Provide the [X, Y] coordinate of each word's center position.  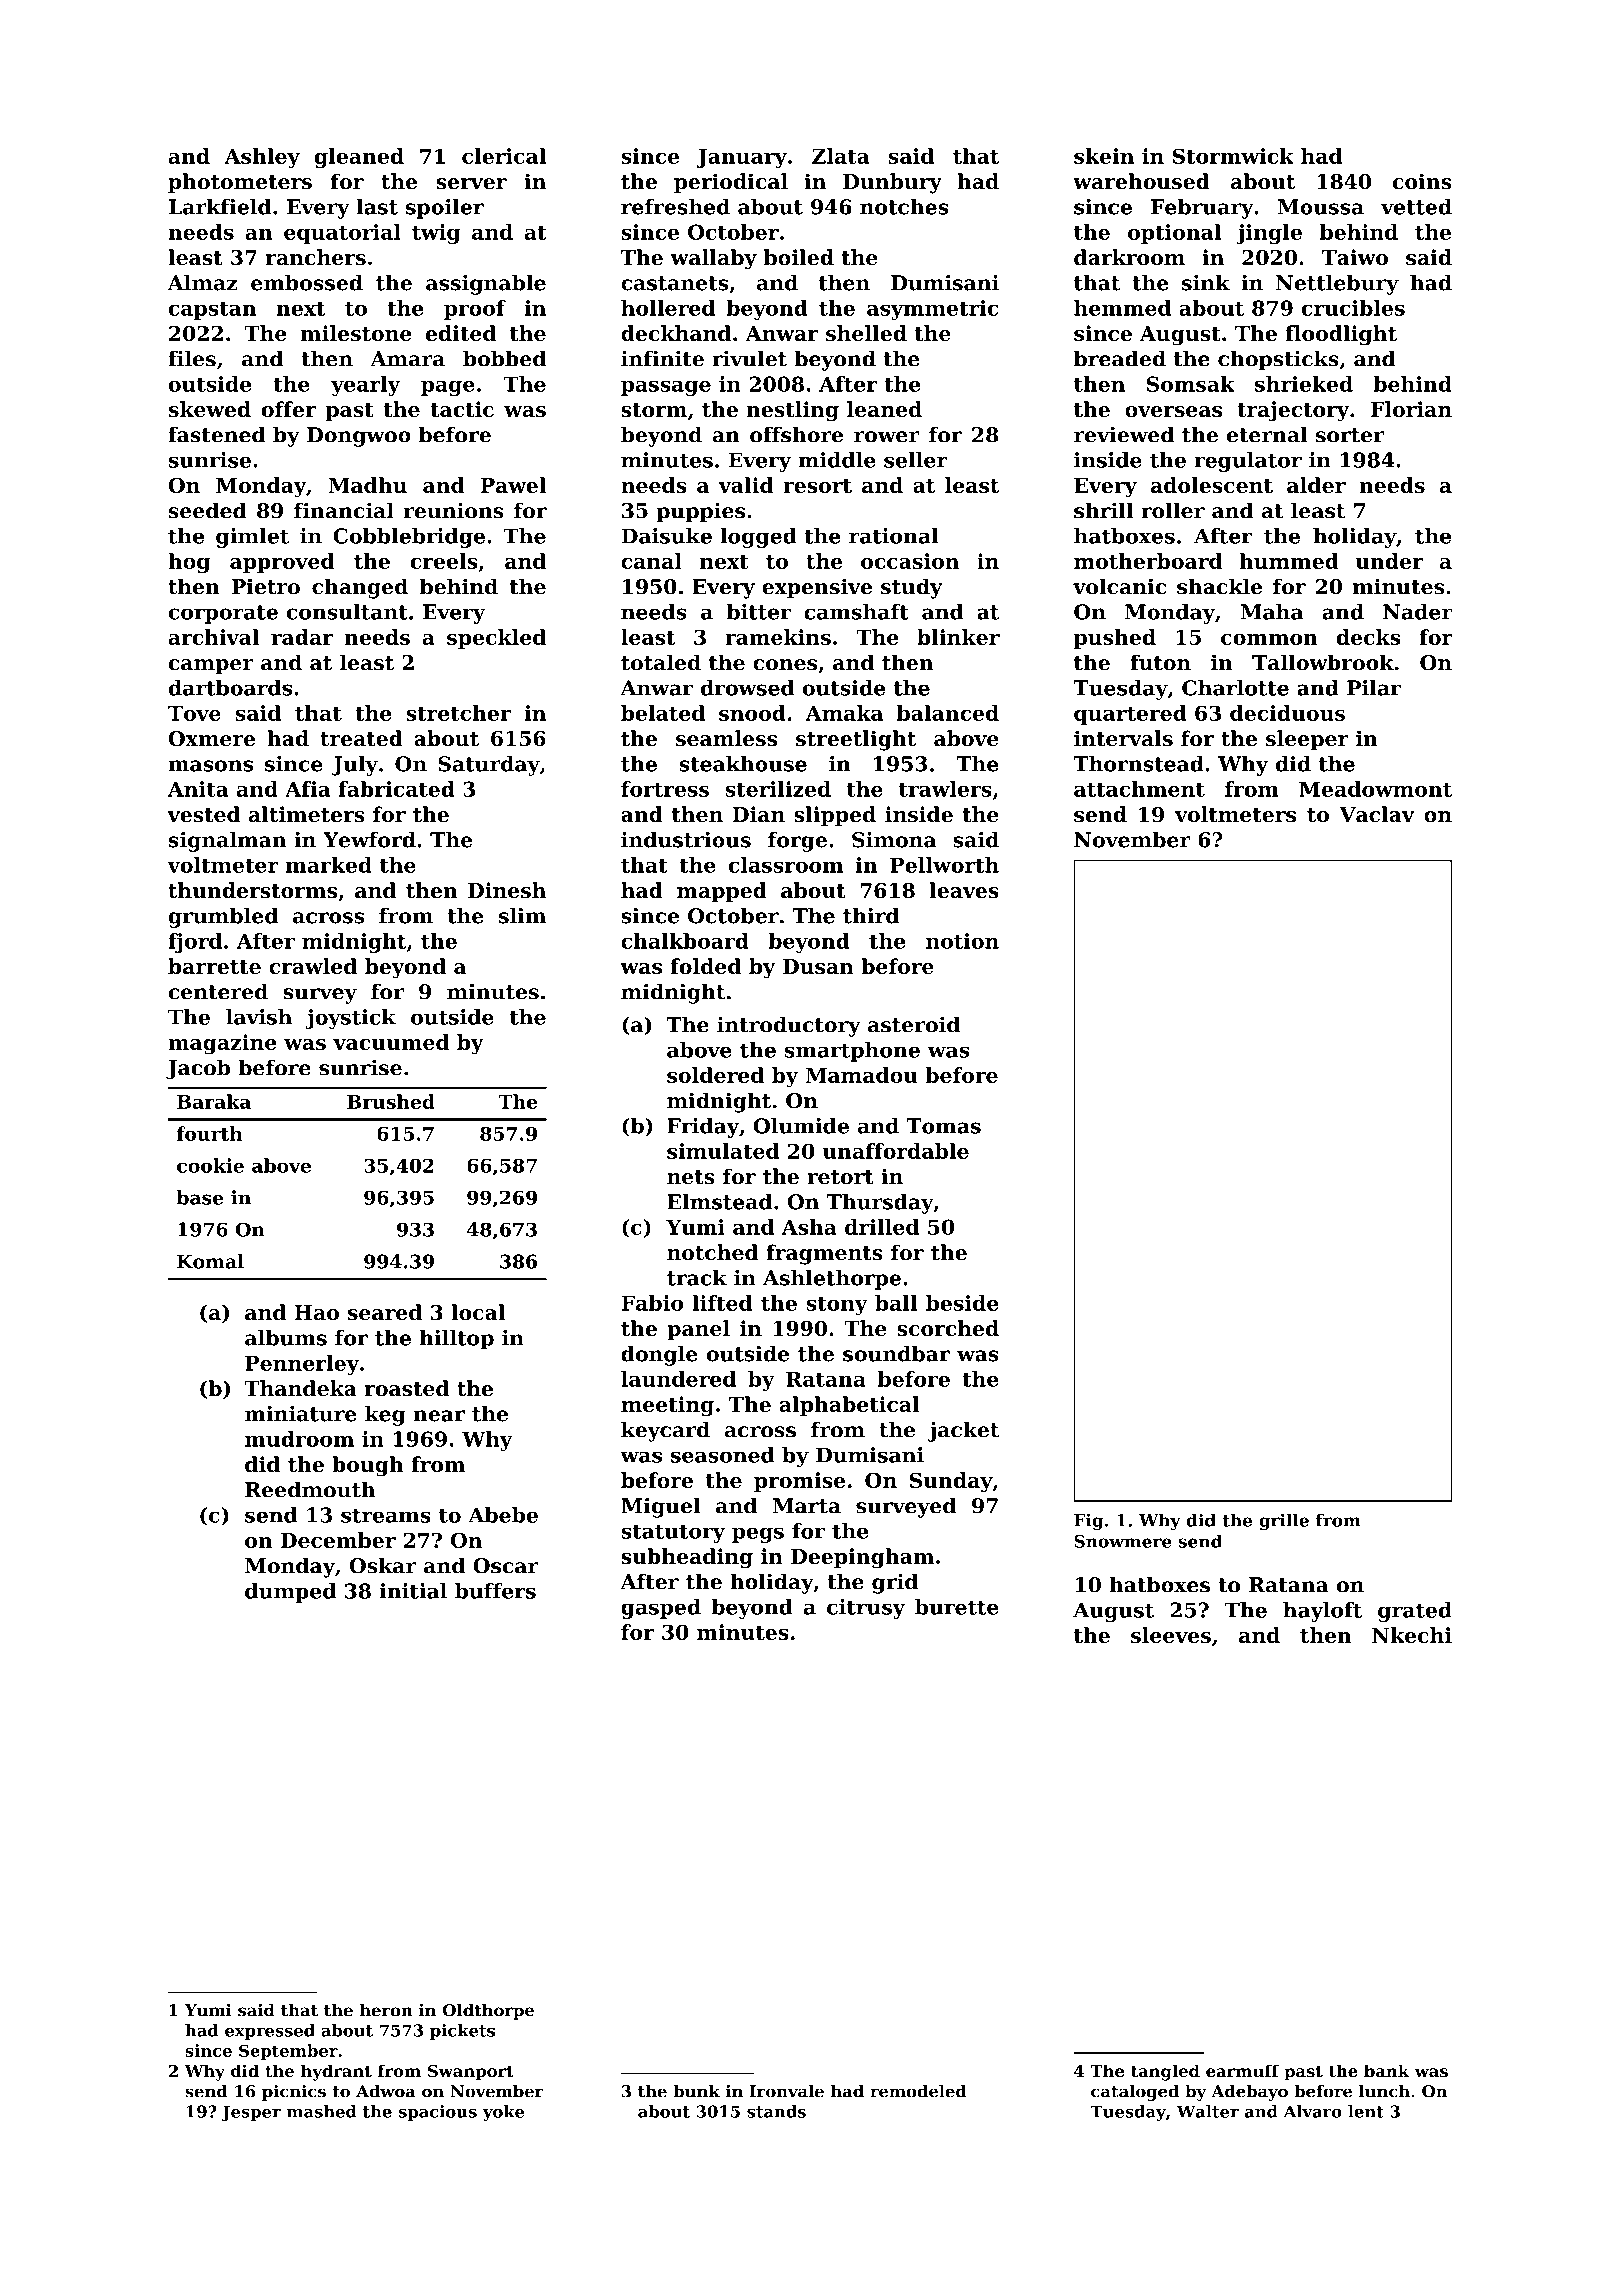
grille [1284, 1521]
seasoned [723, 1455]
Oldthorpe [488, 2012]
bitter [758, 612]
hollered [668, 308]
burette [957, 1607]
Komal [210, 1261]
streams [386, 1515]
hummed [1289, 561]
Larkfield [220, 207]
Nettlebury [1337, 284]
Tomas [943, 1126]
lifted [722, 1303]
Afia [308, 789]
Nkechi [1412, 1635]
